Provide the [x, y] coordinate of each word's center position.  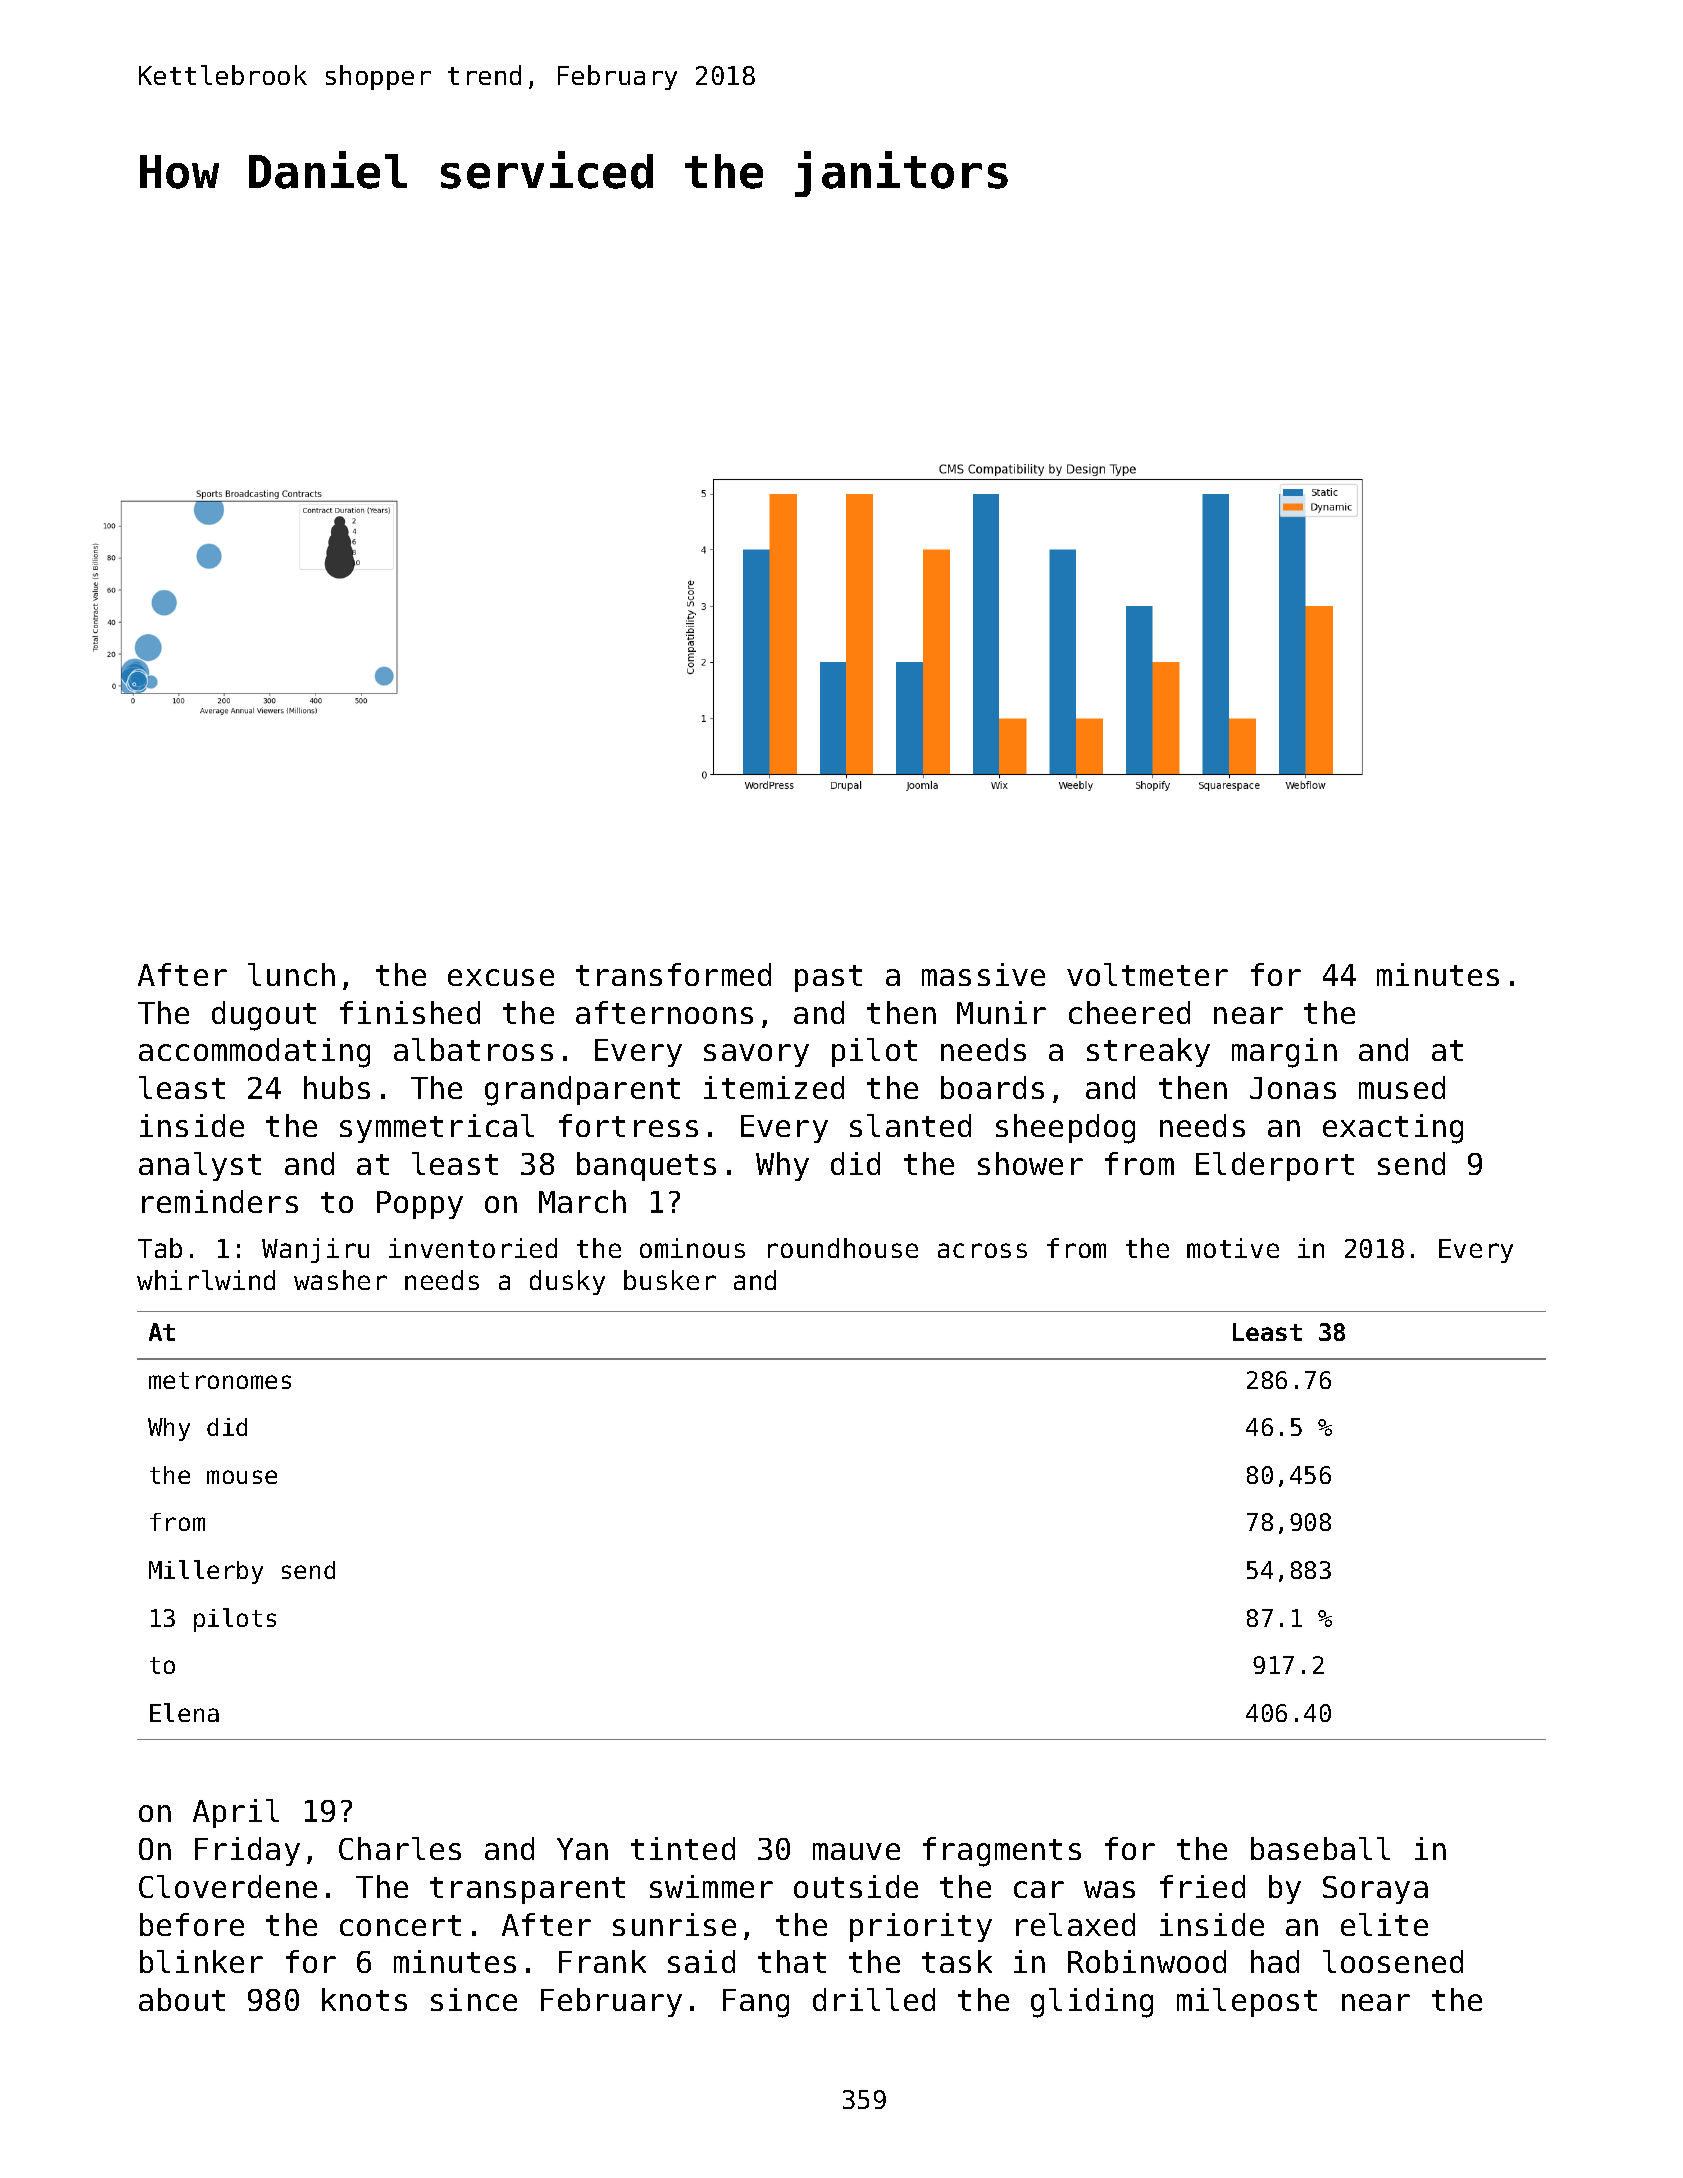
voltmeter [1147, 974]
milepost [1247, 2002]
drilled [874, 1999]
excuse [501, 977]
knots [364, 1999]
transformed [673, 974]
